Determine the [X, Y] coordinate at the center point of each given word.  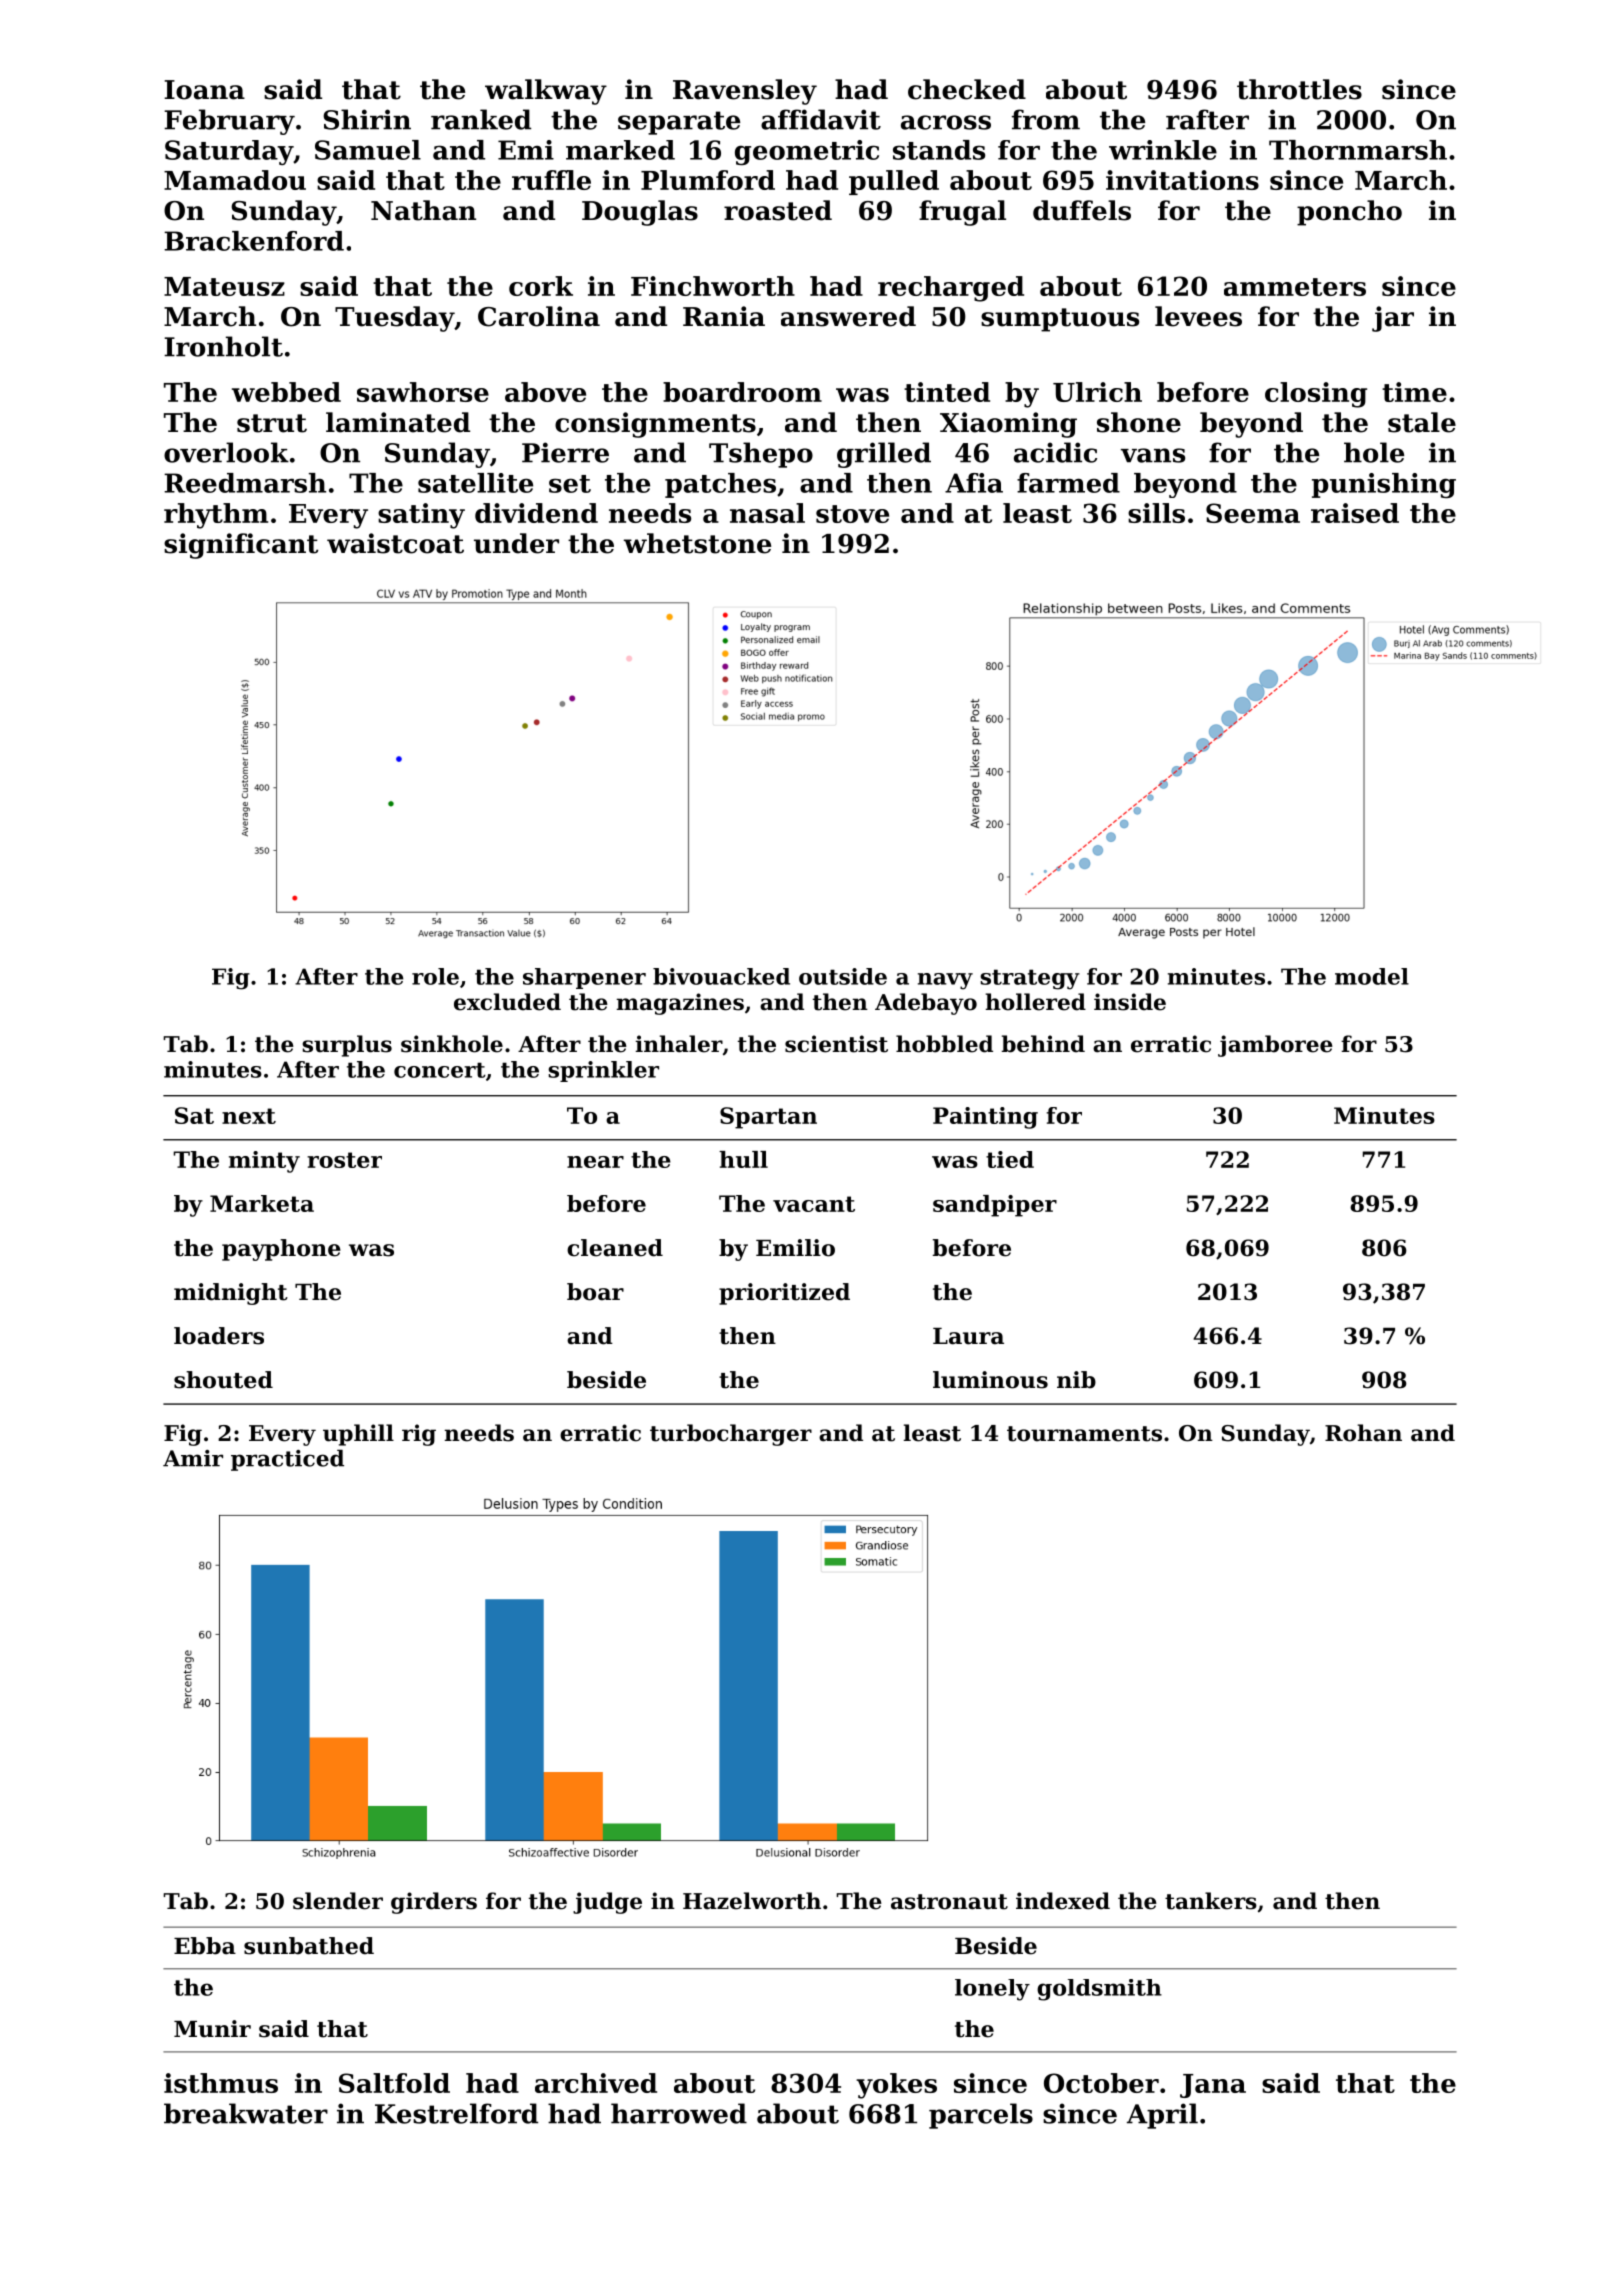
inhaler [679, 1044]
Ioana [204, 90]
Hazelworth [752, 1901]
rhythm [216, 516]
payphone [281, 1250]
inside [1130, 1002]
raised [1355, 513]
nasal [767, 513]
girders [434, 1903]
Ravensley [745, 92]
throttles [1299, 89]
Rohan [1363, 1433]
